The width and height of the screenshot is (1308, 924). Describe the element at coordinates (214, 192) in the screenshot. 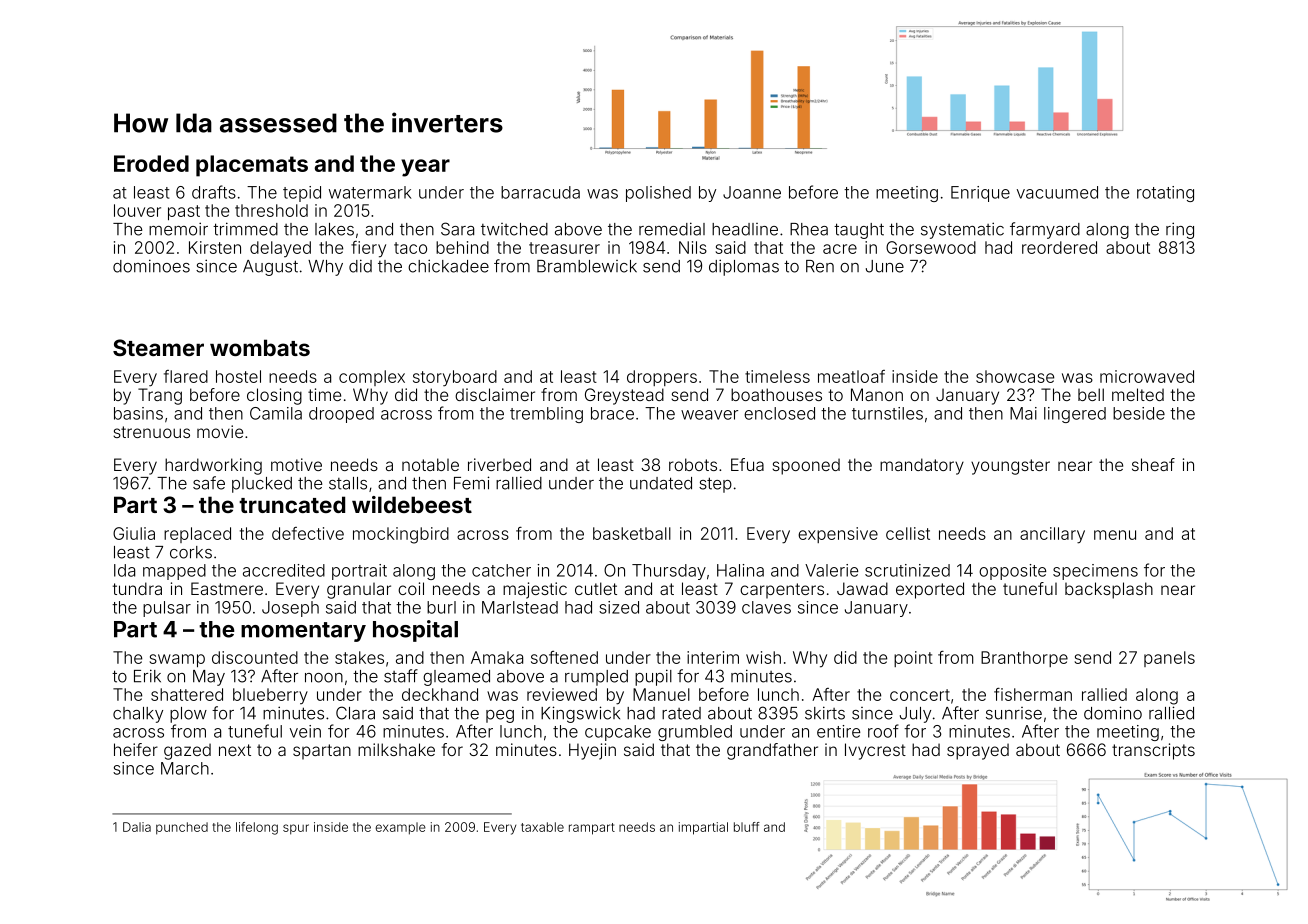

I see `drafts` at that location.
